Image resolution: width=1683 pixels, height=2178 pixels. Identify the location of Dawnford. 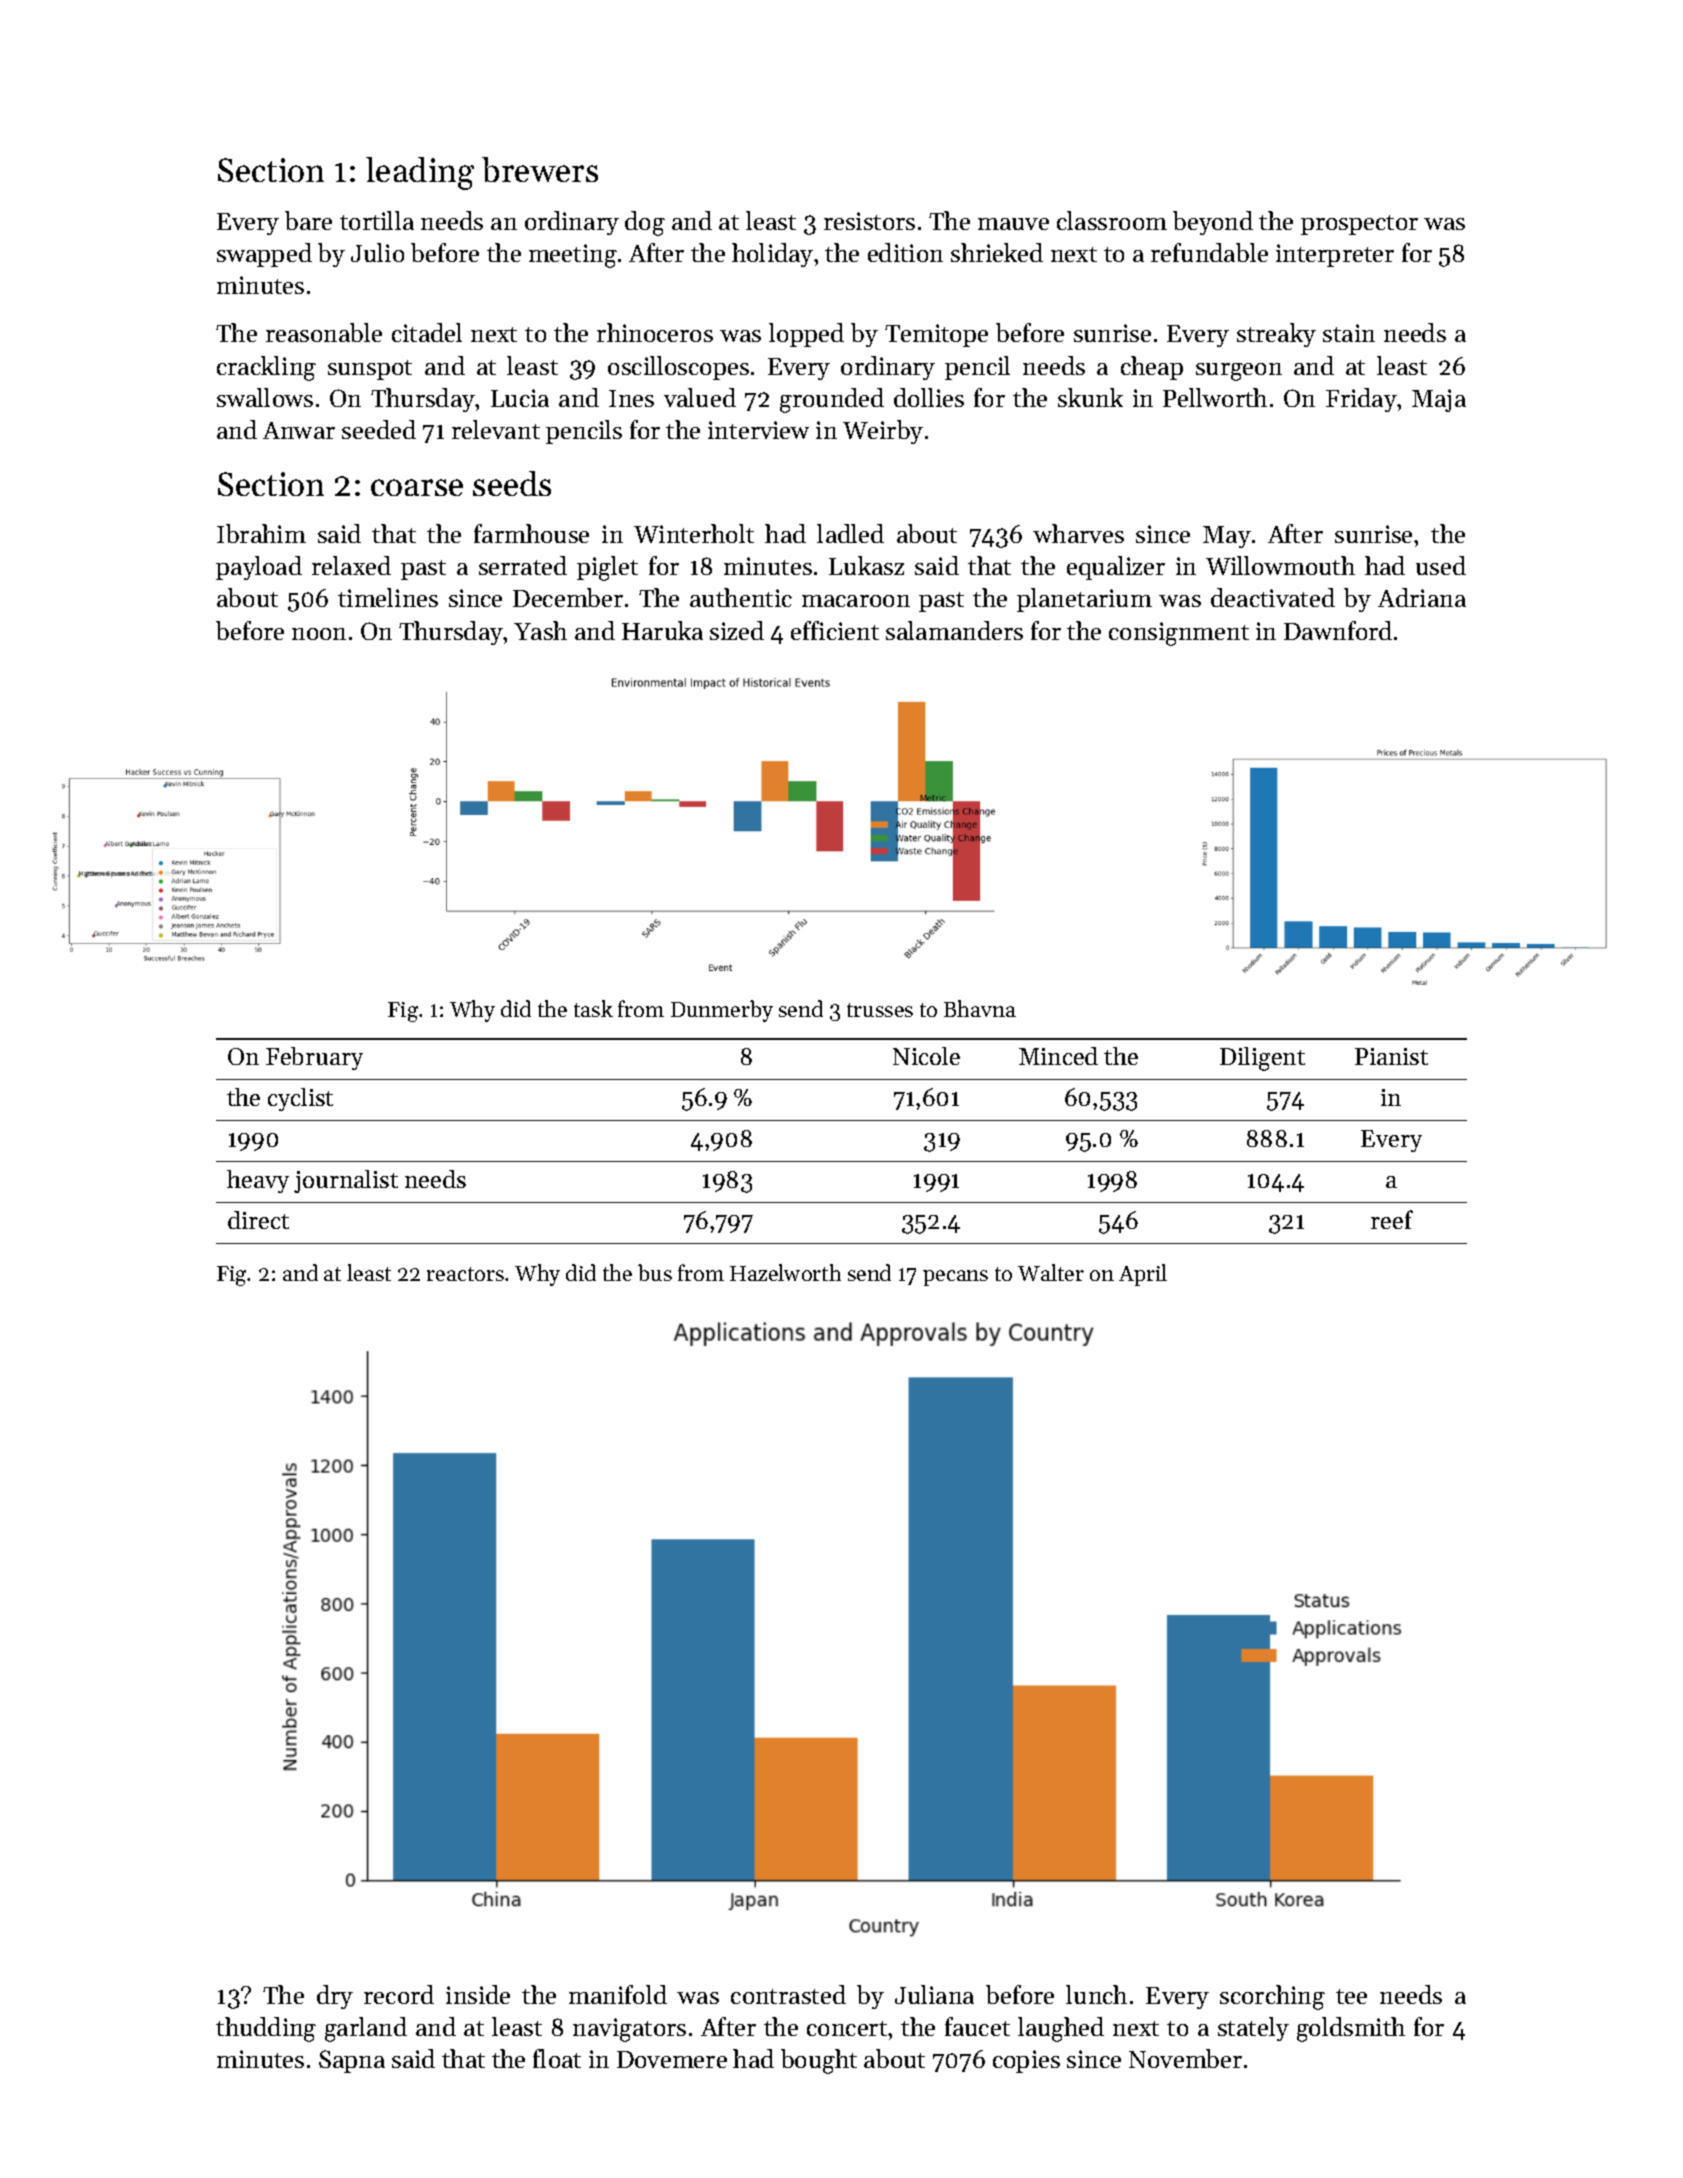
(1338, 630).
